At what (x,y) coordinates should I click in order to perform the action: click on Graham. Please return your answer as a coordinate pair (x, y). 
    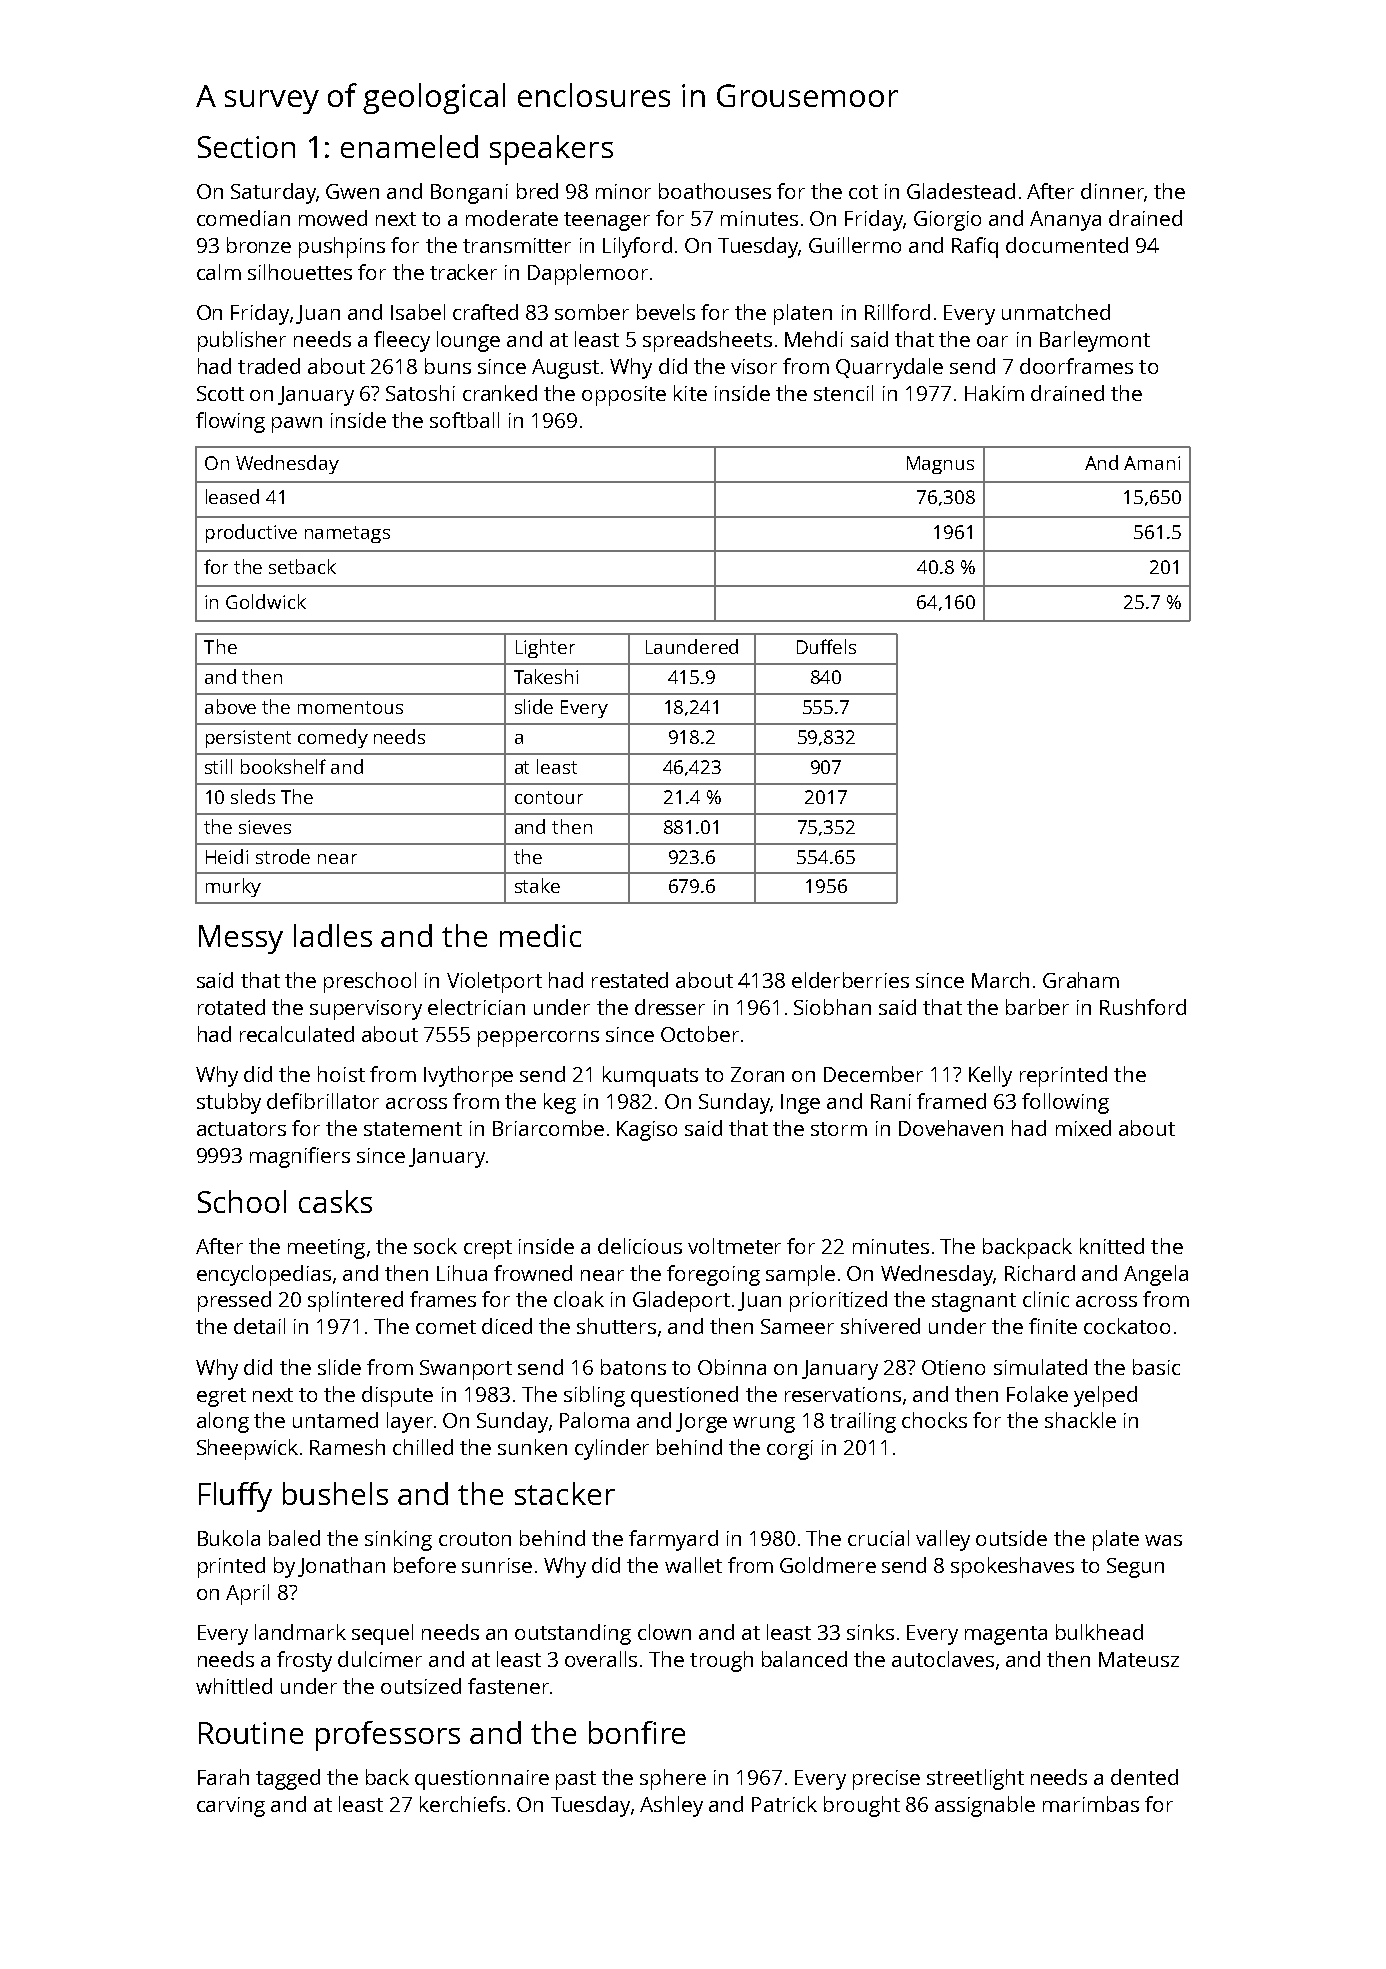
    Looking at the image, I should click on (1081, 980).
